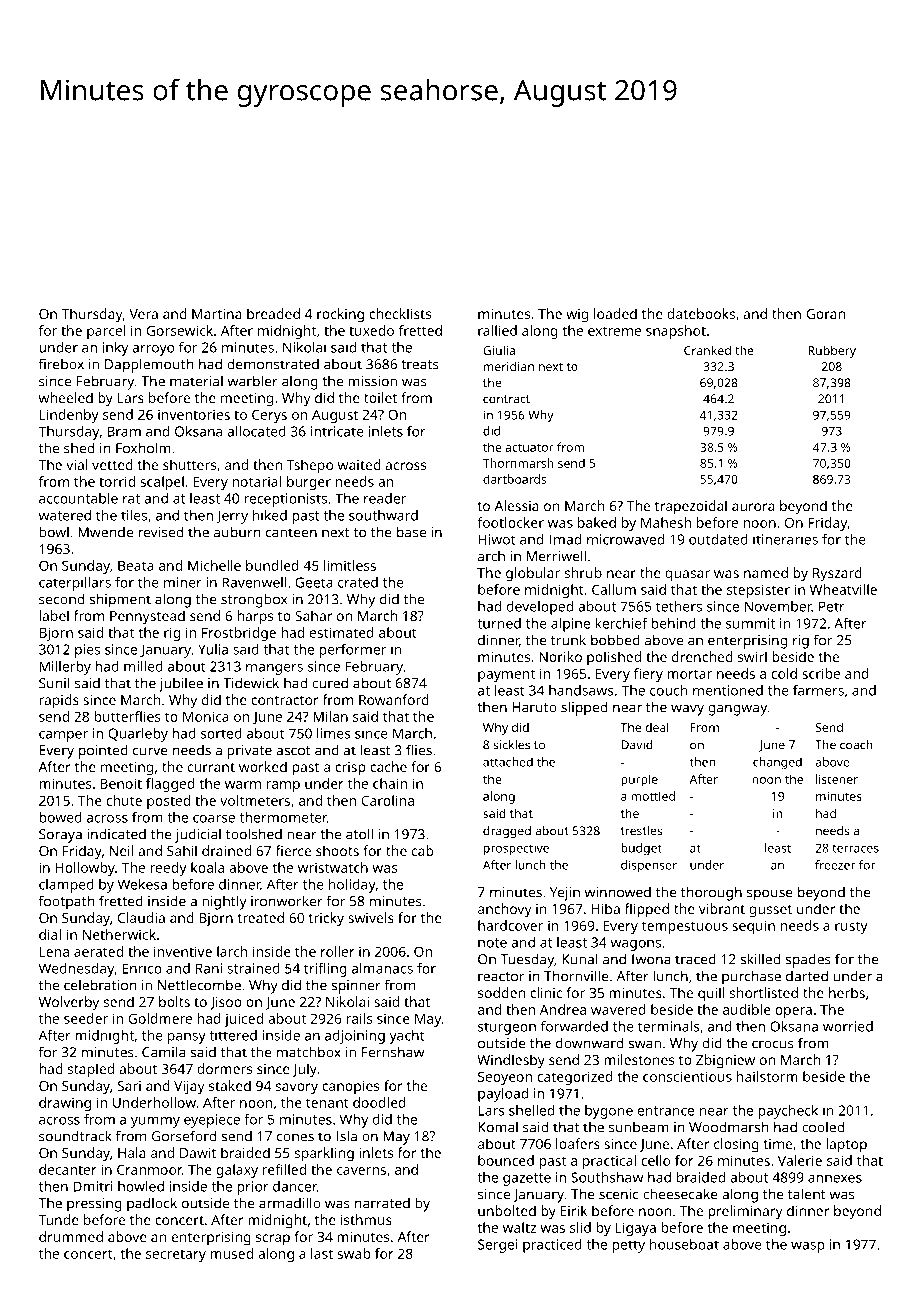  Describe the element at coordinates (371, 330) in the screenshot. I see `tuxedo` at that location.
